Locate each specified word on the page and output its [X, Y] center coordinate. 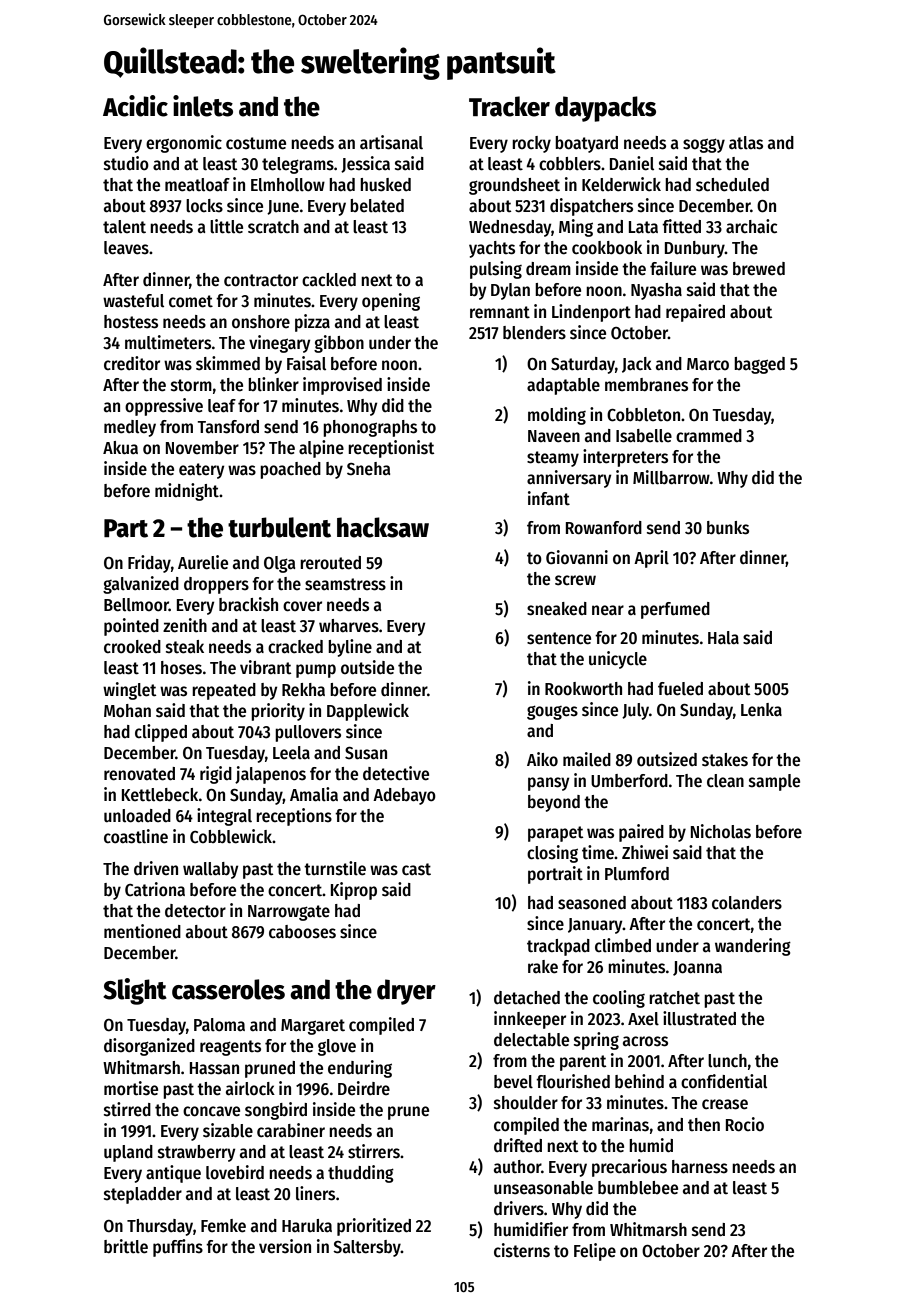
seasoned [592, 903]
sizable [228, 1130]
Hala [723, 637]
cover [302, 606]
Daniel [632, 163]
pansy [549, 784]
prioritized [374, 1227]
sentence [559, 638]
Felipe [595, 1252]
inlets [203, 106]
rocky [531, 144]
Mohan [127, 711]
